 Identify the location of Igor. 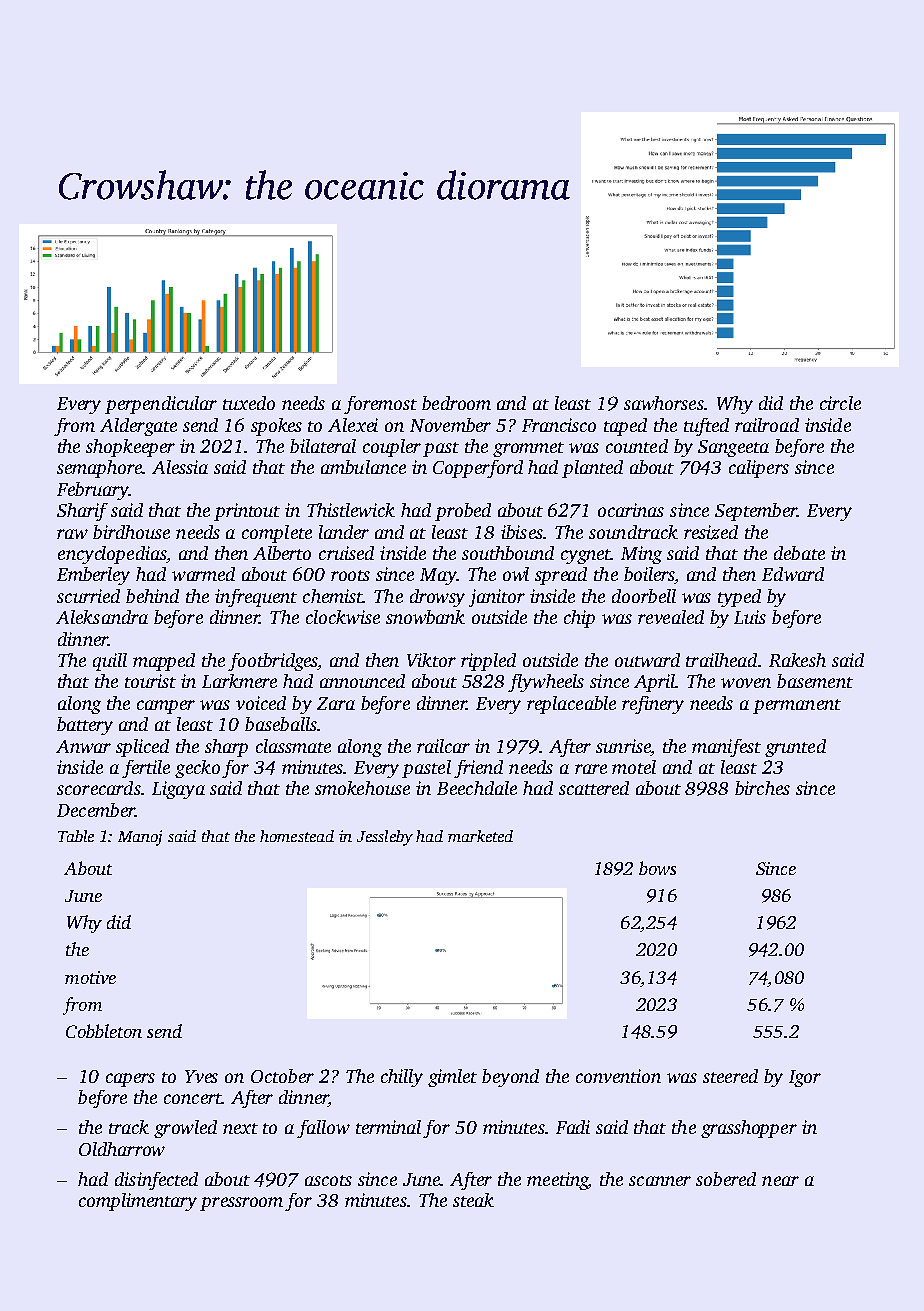
(805, 1078).
